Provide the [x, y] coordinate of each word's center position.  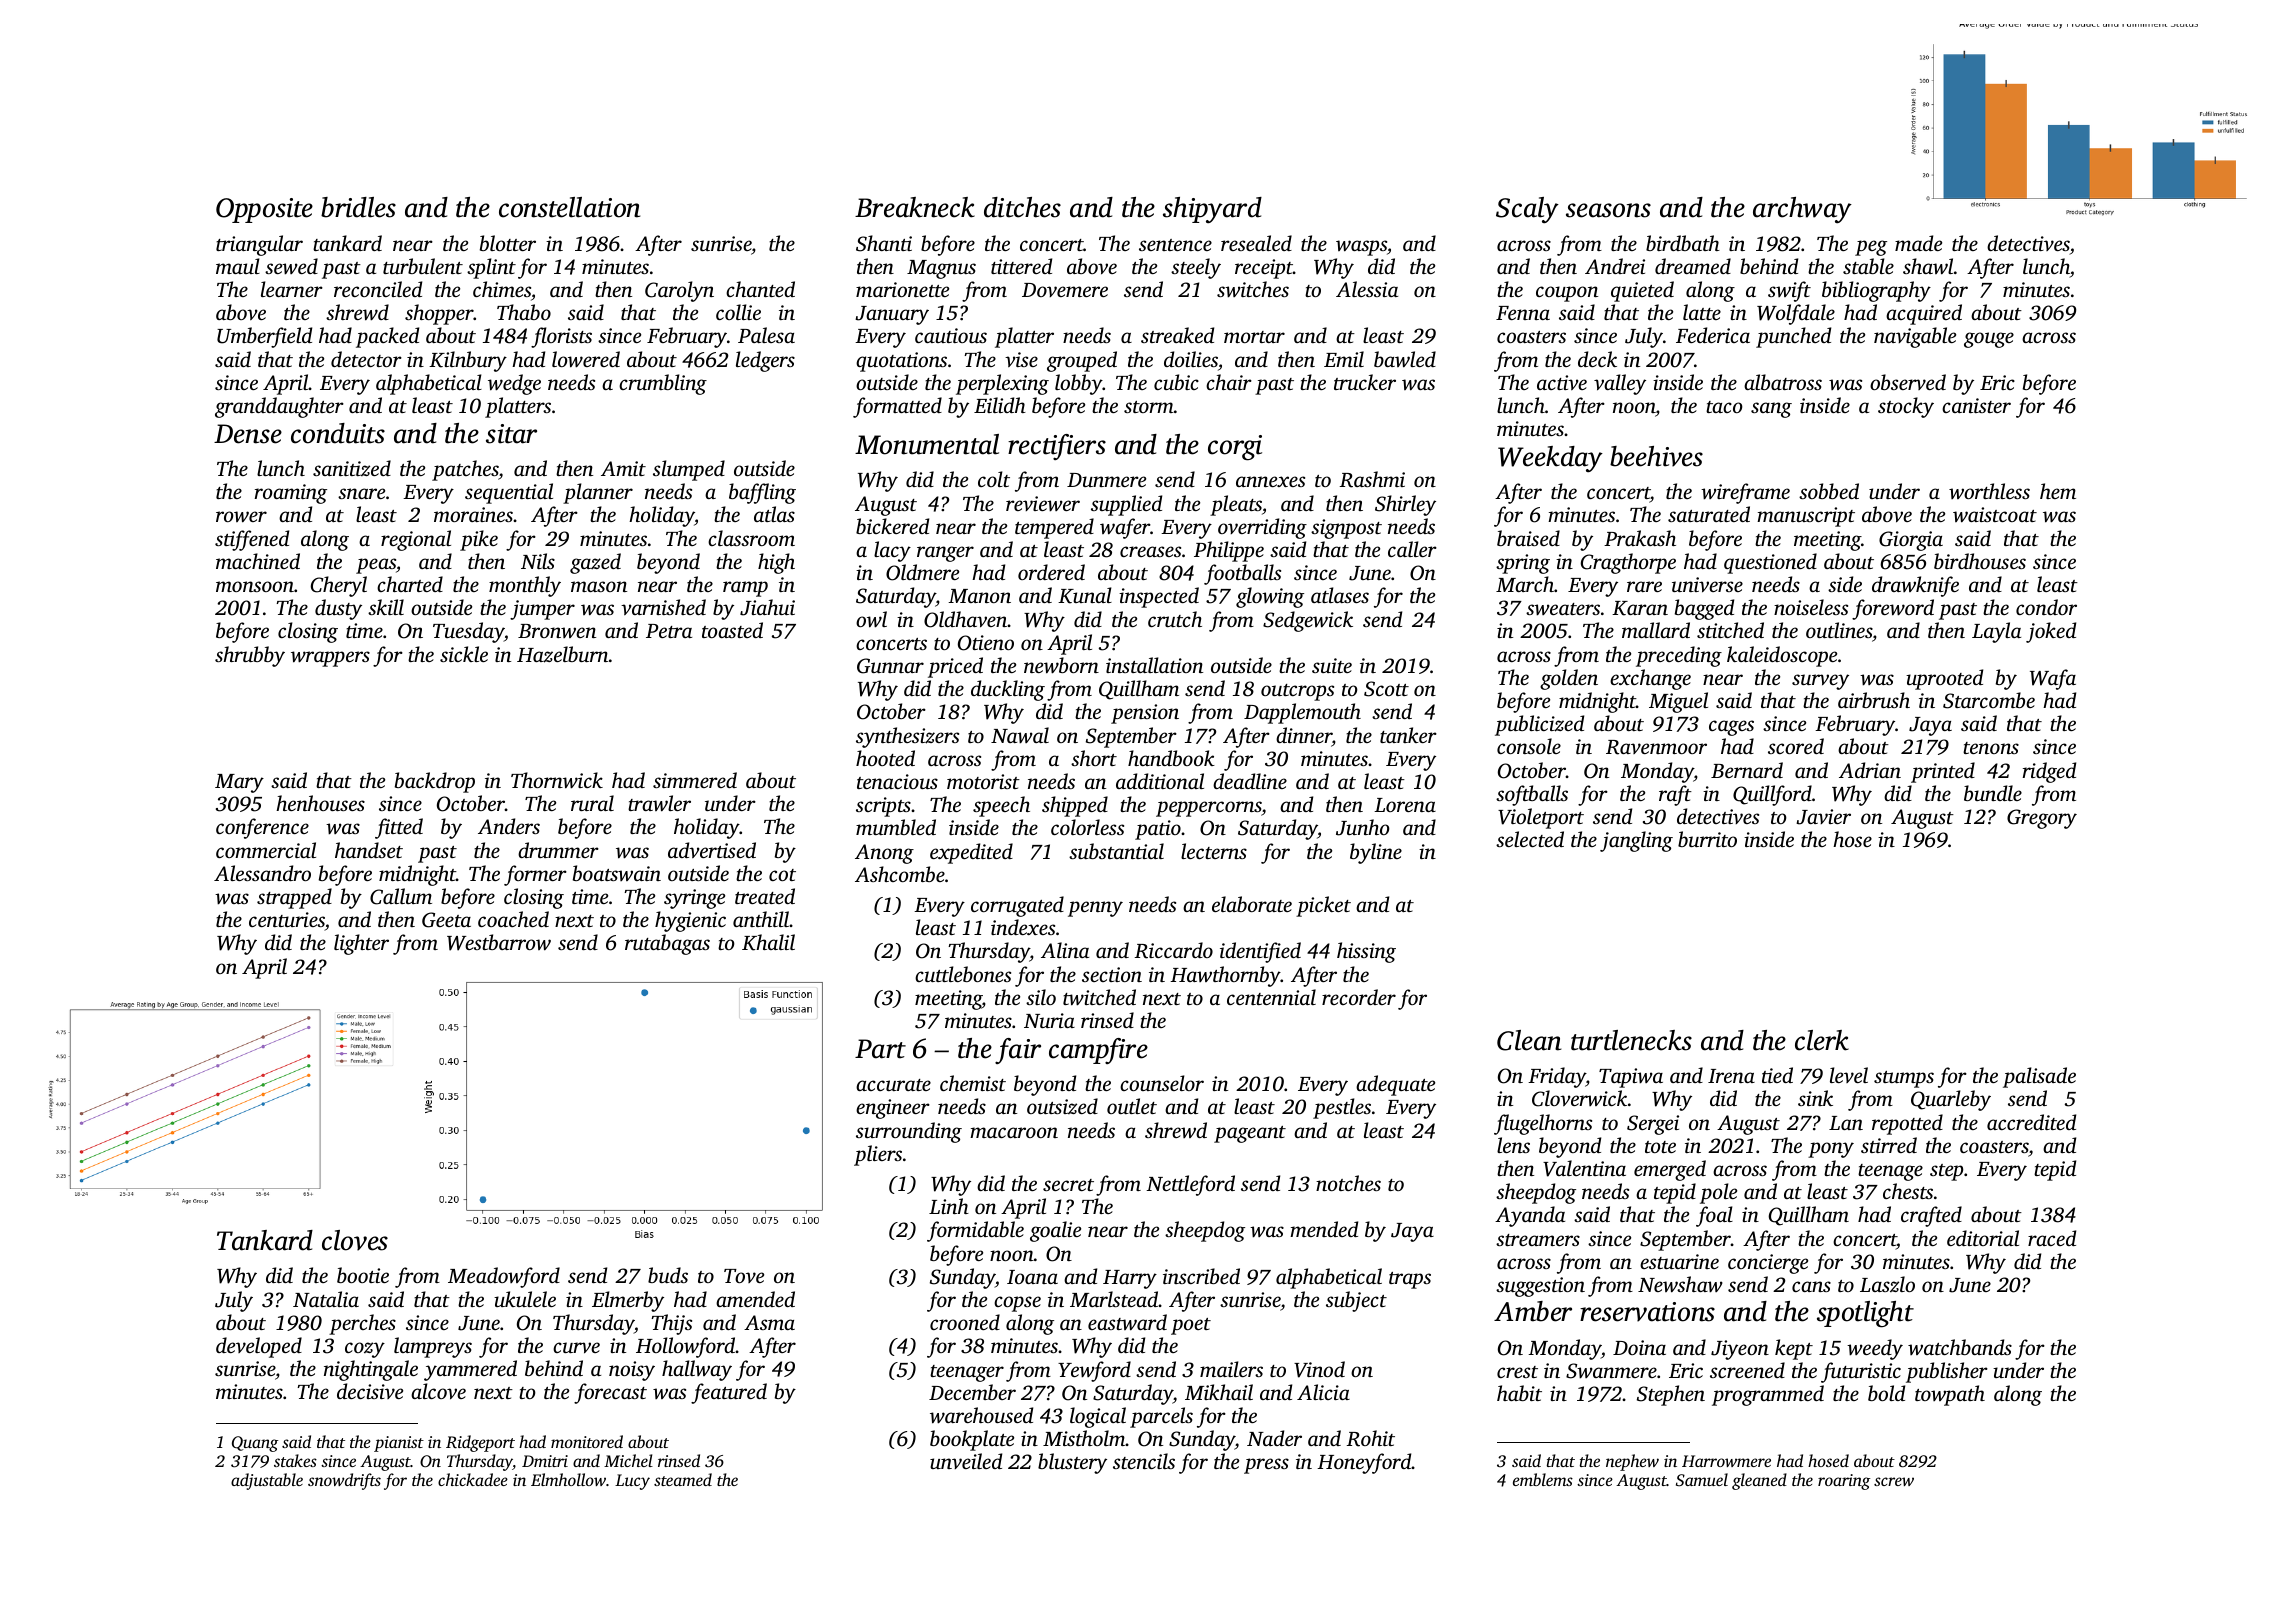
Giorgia [1911, 541]
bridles [358, 207]
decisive [370, 1391]
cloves [355, 1240]
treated [765, 896]
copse [1017, 1304]
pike [479, 540]
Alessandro [262, 873]
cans [1811, 1286]
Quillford [1772, 795]
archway [1802, 210]
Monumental [927, 444]
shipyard [1212, 210]
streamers [1538, 1240]
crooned [965, 1322]
